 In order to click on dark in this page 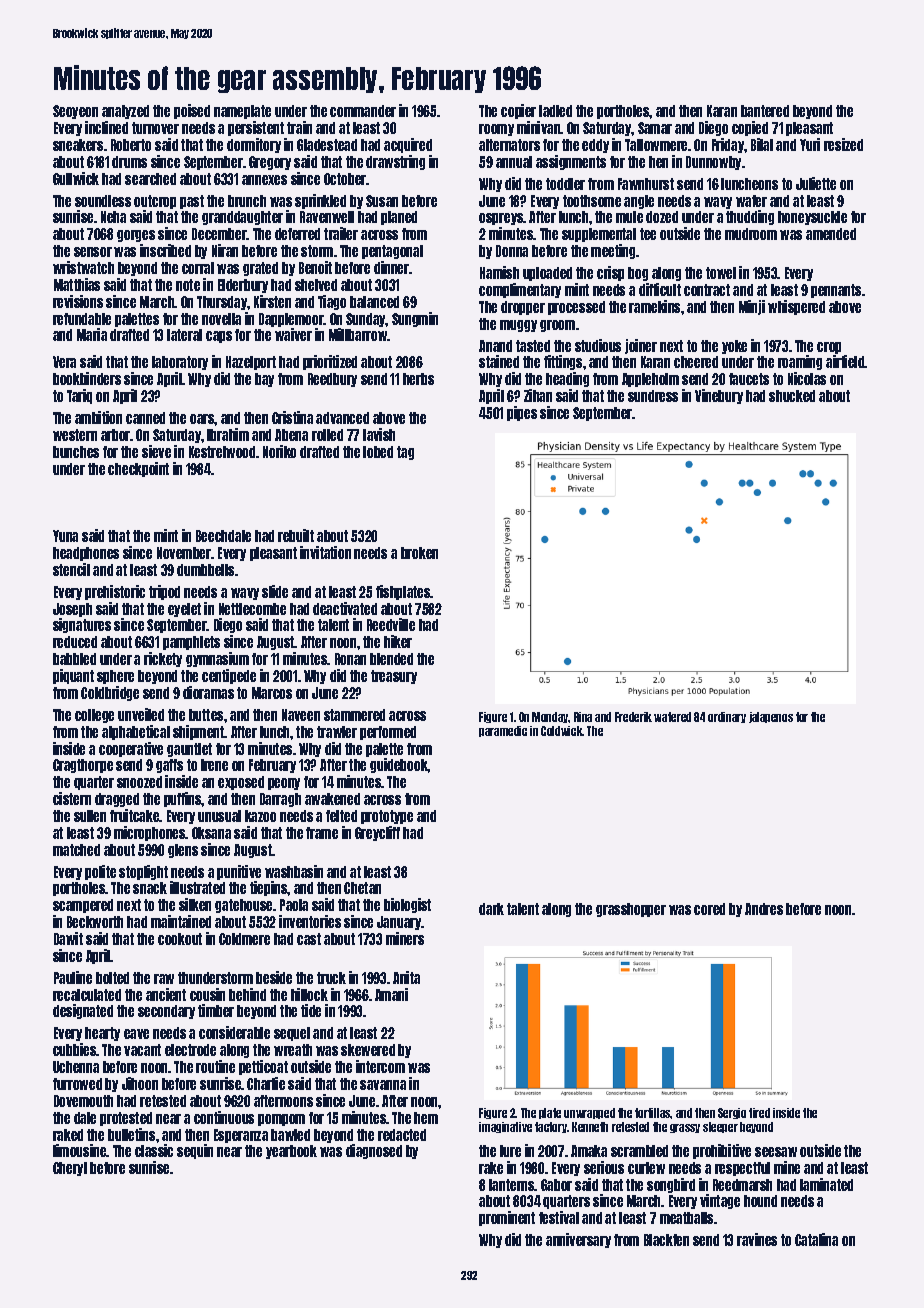, I will do `click(491, 909)`.
